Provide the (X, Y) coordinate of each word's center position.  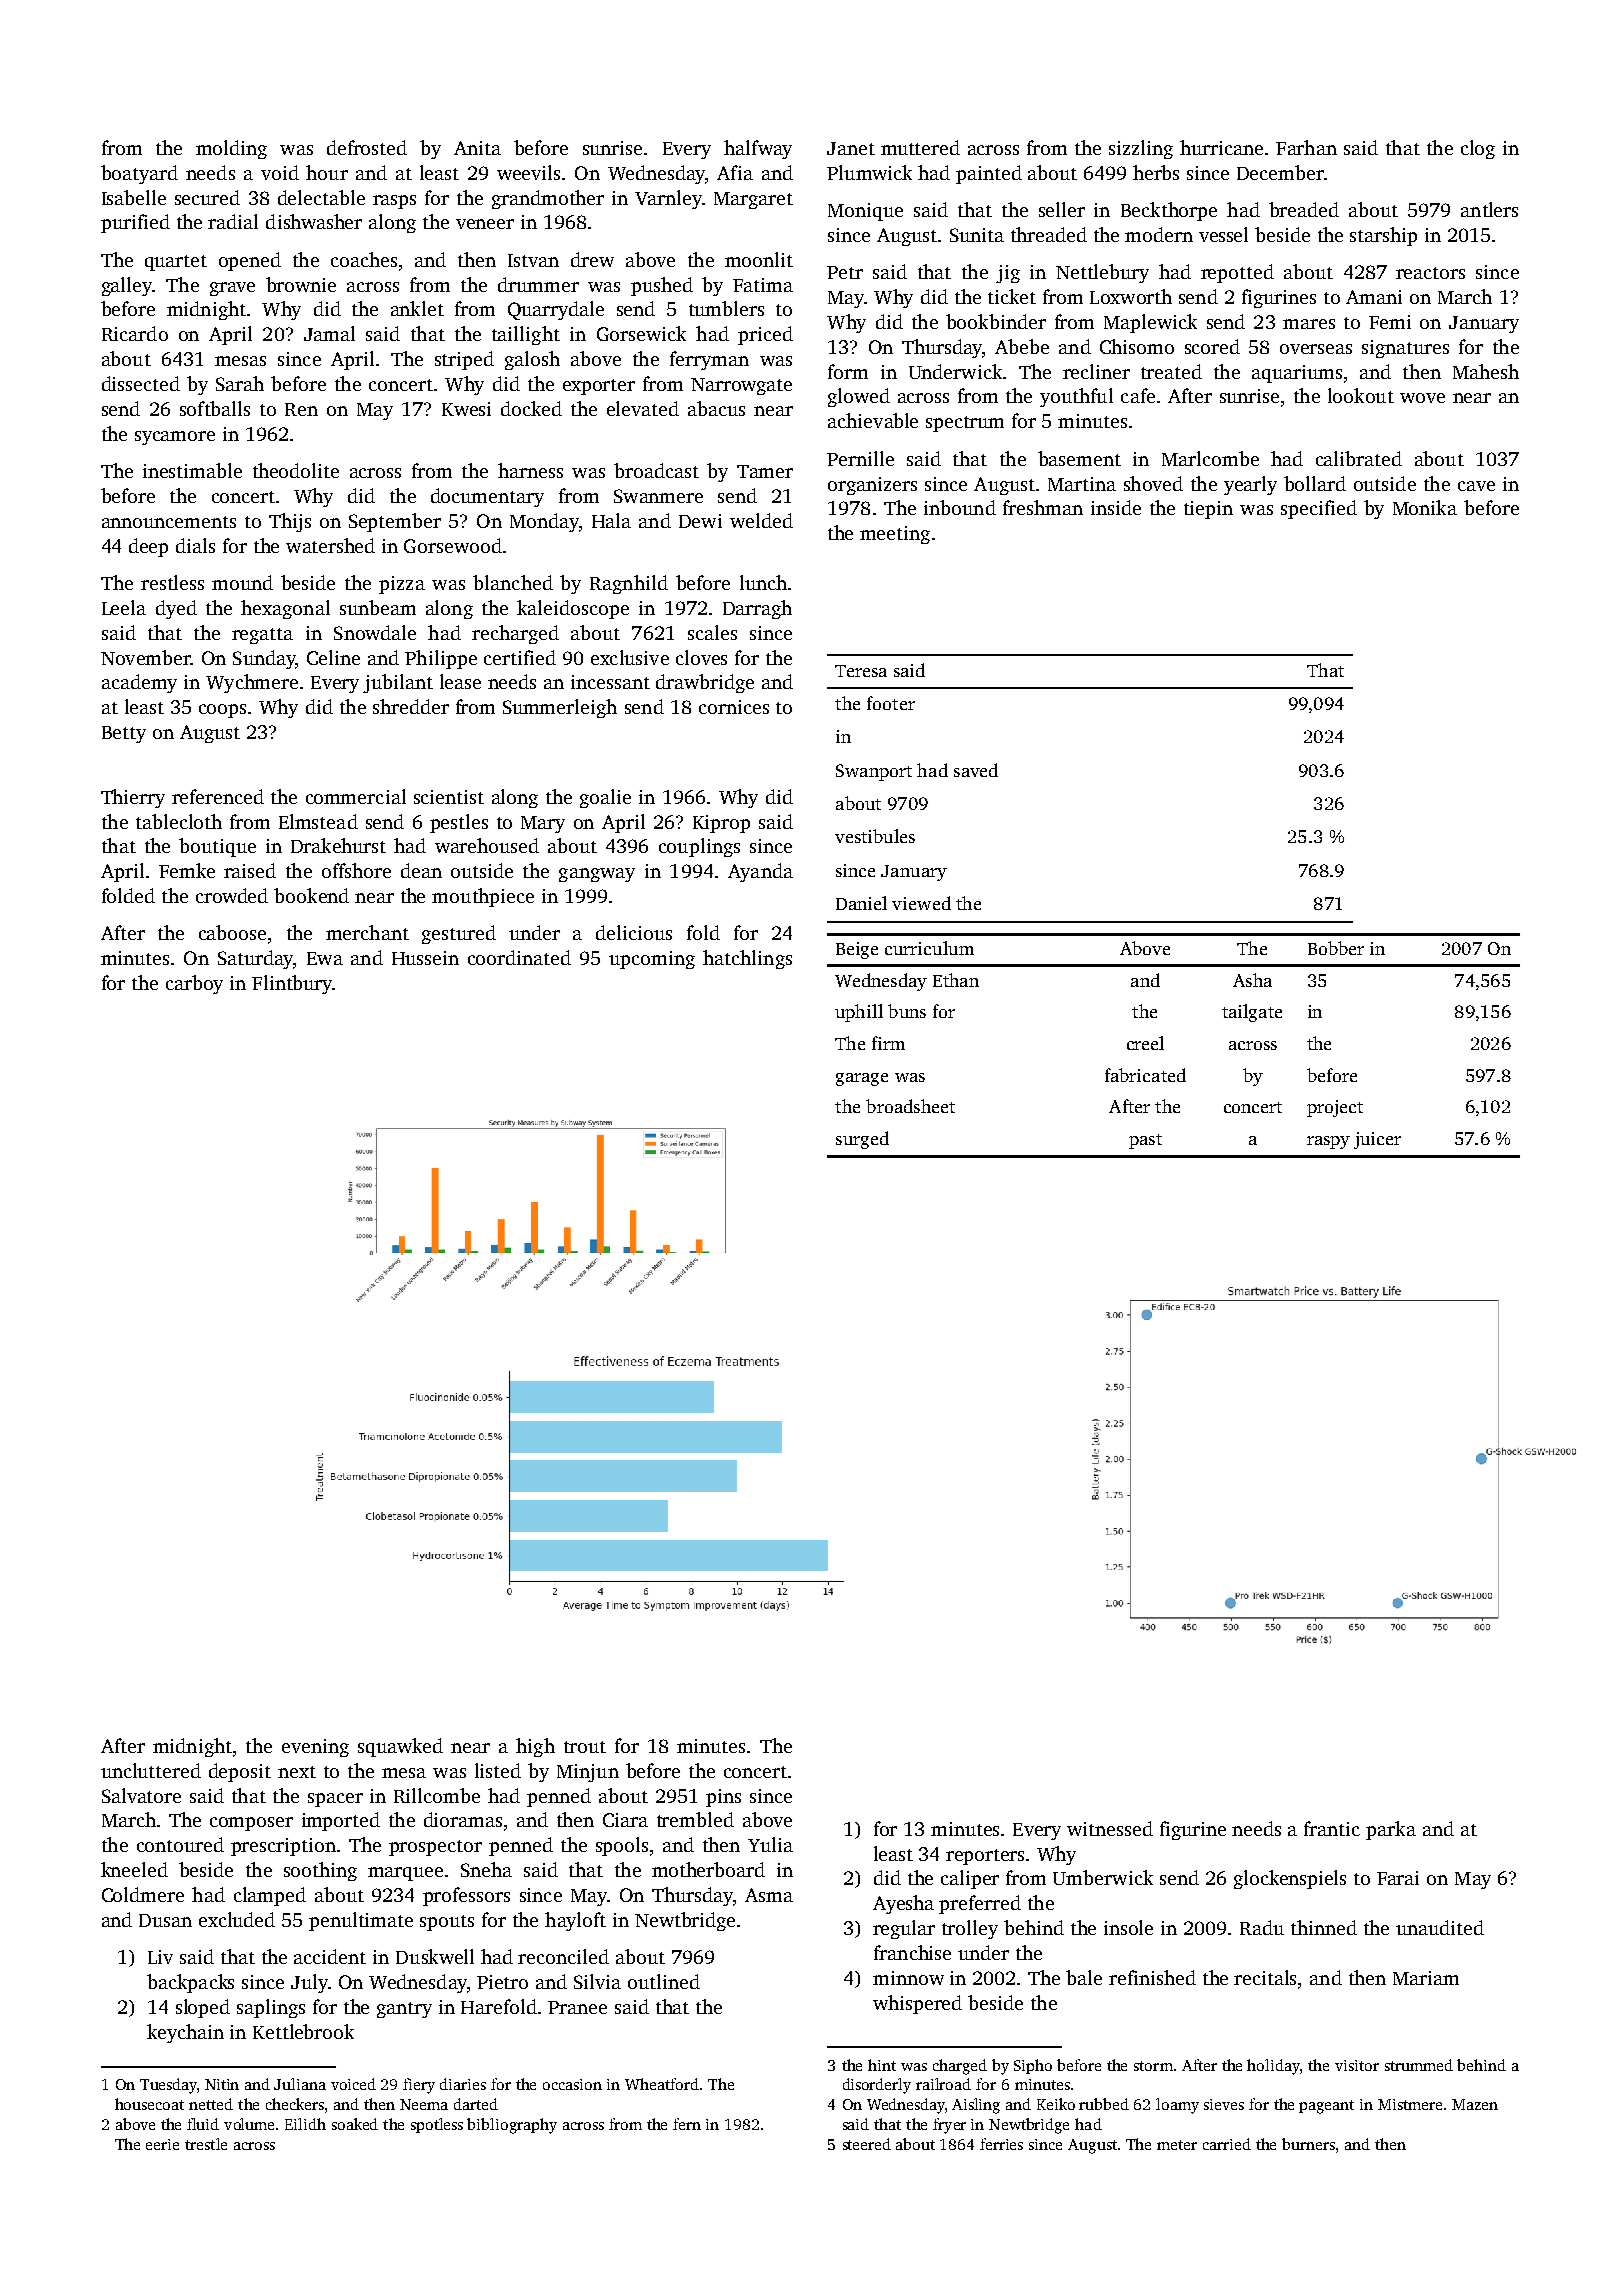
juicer (1377, 1140)
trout (585, 1747)
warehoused (487, 845)
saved (976, 770)
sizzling (1141, 149)
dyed (176, 609)
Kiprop (721, 824)
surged (862, 1140)
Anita (477, 148)
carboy (194, 984)
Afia (735, 172)
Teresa (861, 671)
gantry (404, 2010)
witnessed (1110, 1828)
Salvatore (141, 1795)
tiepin (1208, 510)
